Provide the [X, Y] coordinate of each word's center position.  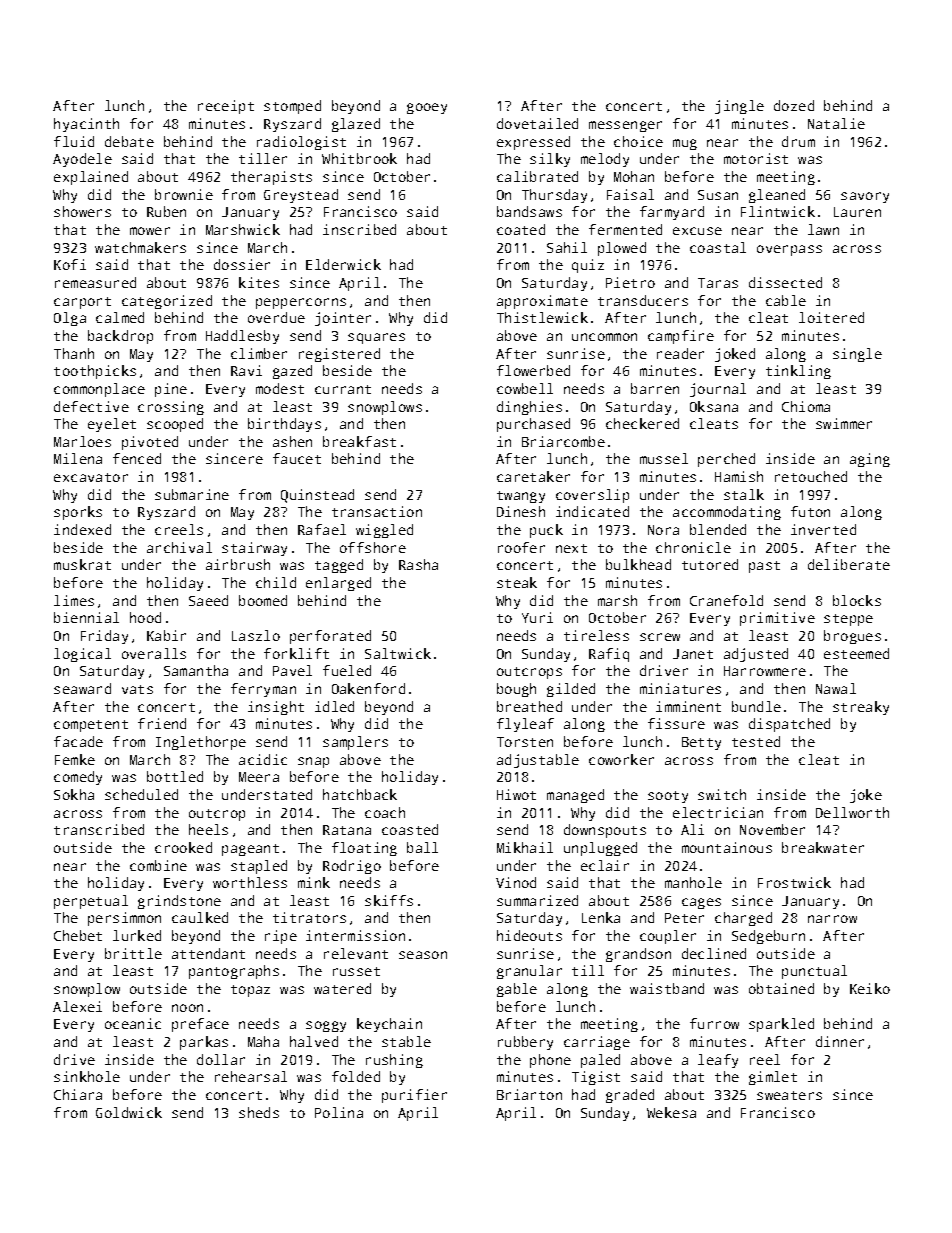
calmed [120, 317]
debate [129, 141]
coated [521, 229]
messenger [625, 126]
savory [865, 197]
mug [685, 144]
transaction [377, 511]
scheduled [141, 794]
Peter [684, 918]
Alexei [77, 1006]
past [764, 567]
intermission [355, 935]
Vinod [516, 882]
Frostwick [794, 882]
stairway [254, 549]
